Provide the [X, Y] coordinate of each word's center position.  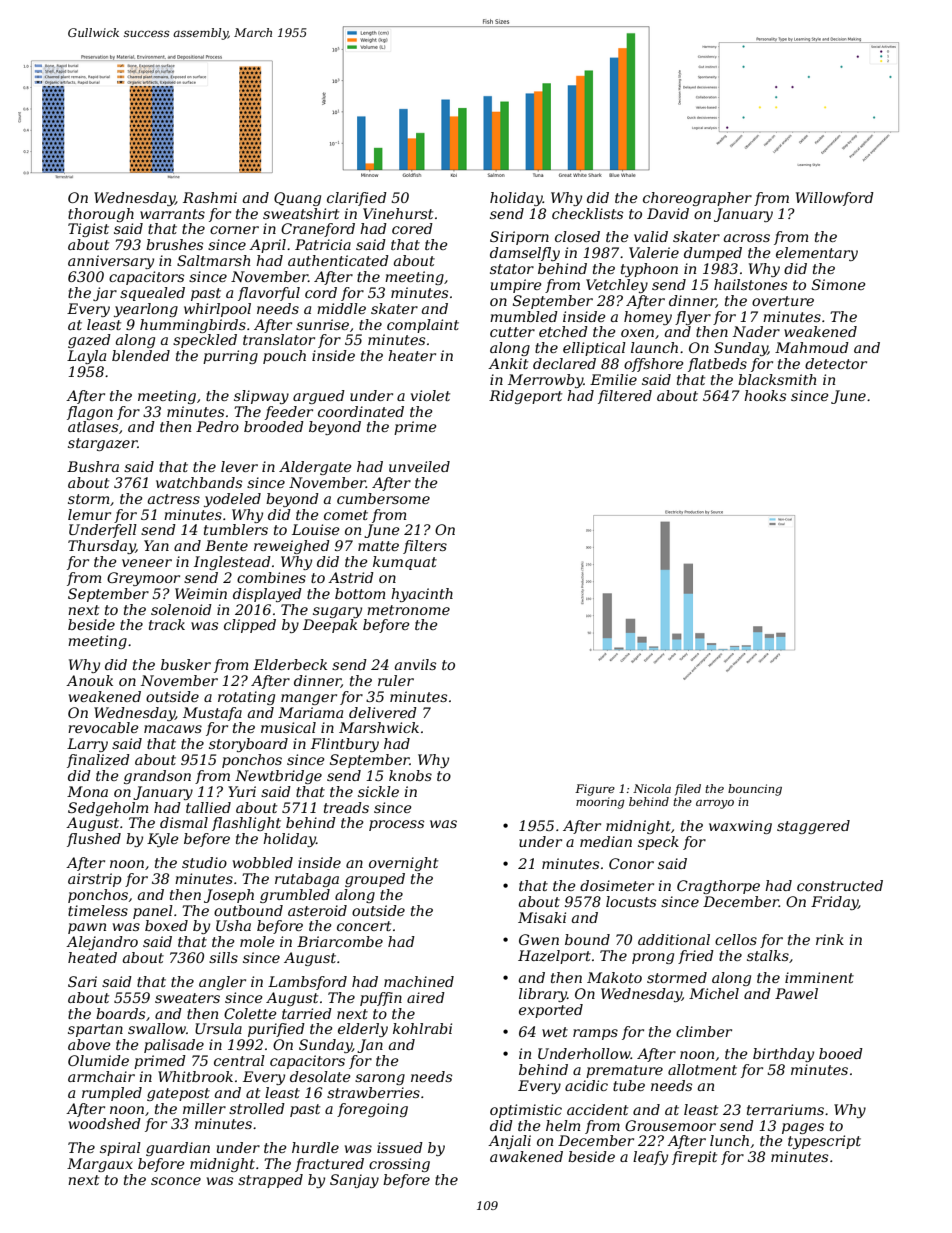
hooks [765, 395]
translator [279, 339]
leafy [650, 1158]
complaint [423, 326]
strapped [270, 1181]
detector [836, 363]
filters [425, 547]
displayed [267, 595]
